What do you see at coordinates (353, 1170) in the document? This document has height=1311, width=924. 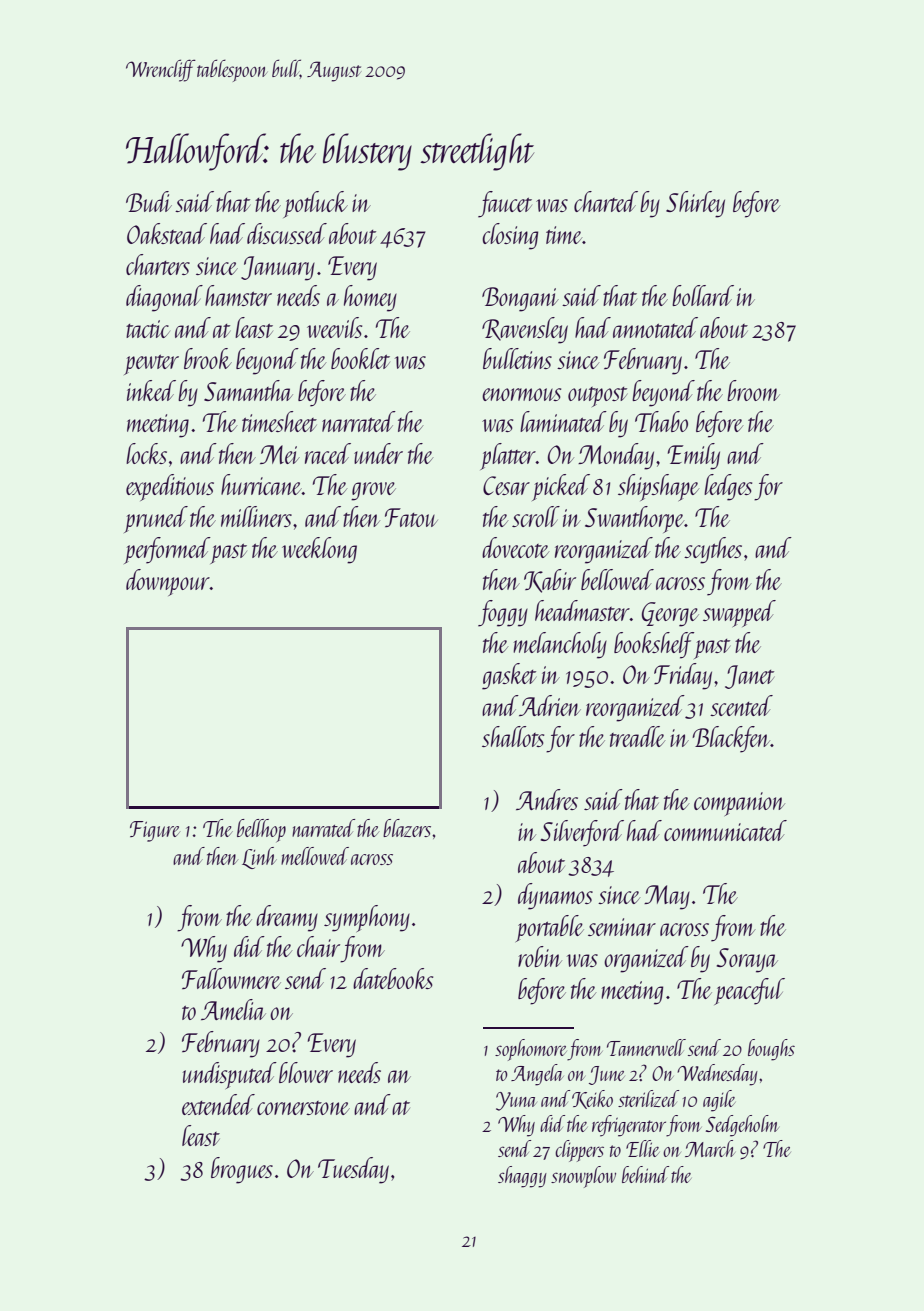 I see `Tuesday` at bounding box center [353, 1170].
